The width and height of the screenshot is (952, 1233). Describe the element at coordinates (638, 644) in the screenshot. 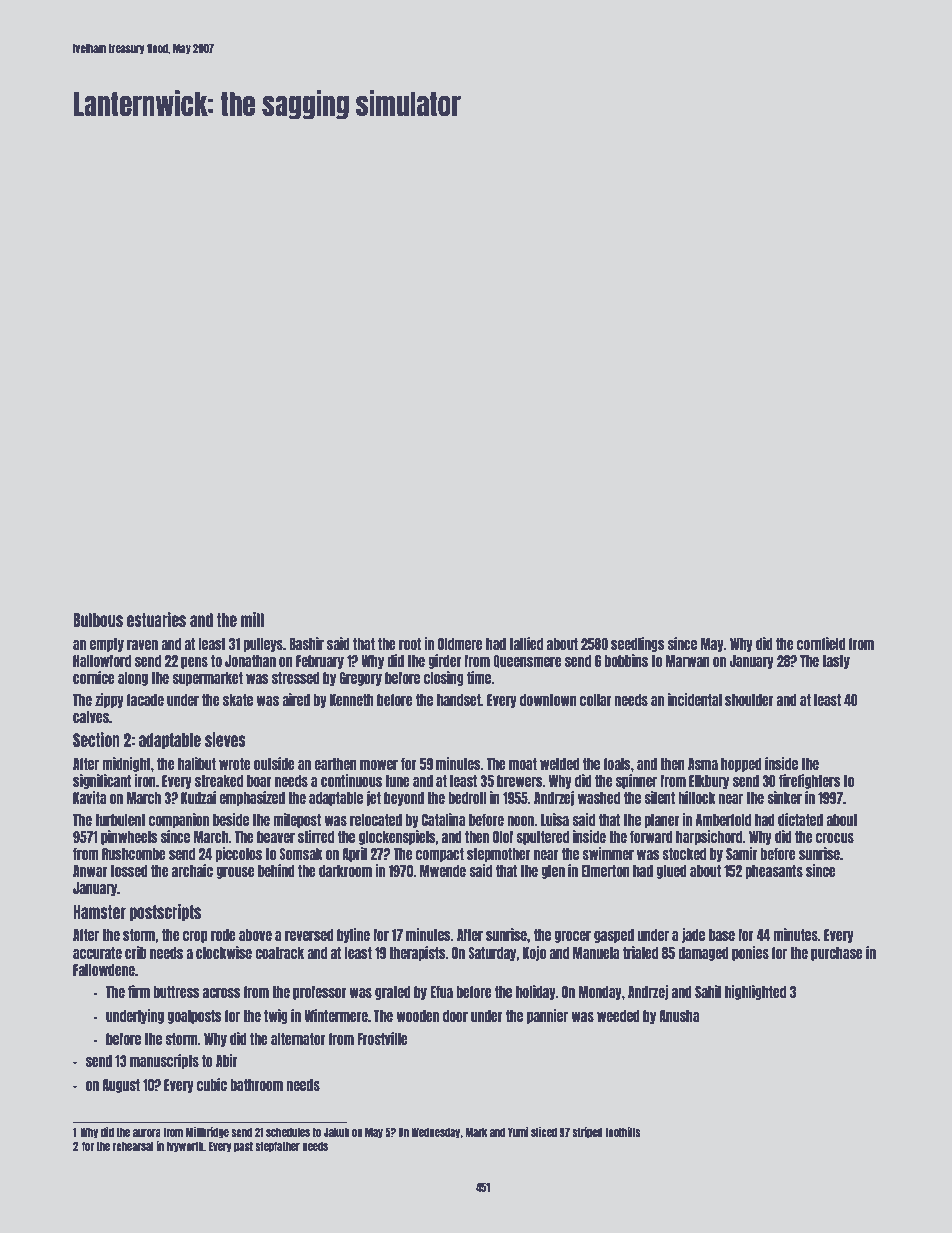

I see `seedlings` at that location.
